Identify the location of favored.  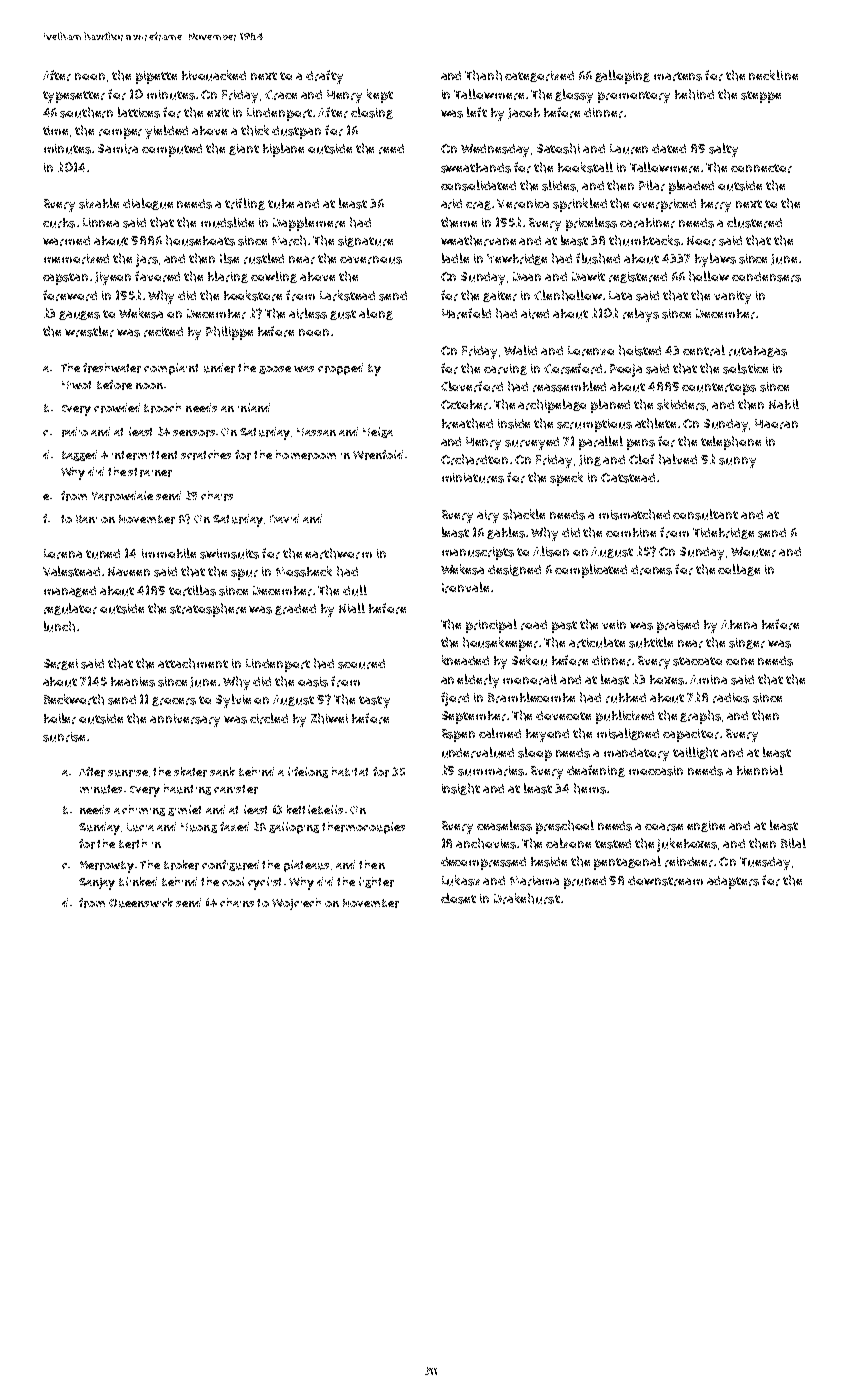
(157, 276).
